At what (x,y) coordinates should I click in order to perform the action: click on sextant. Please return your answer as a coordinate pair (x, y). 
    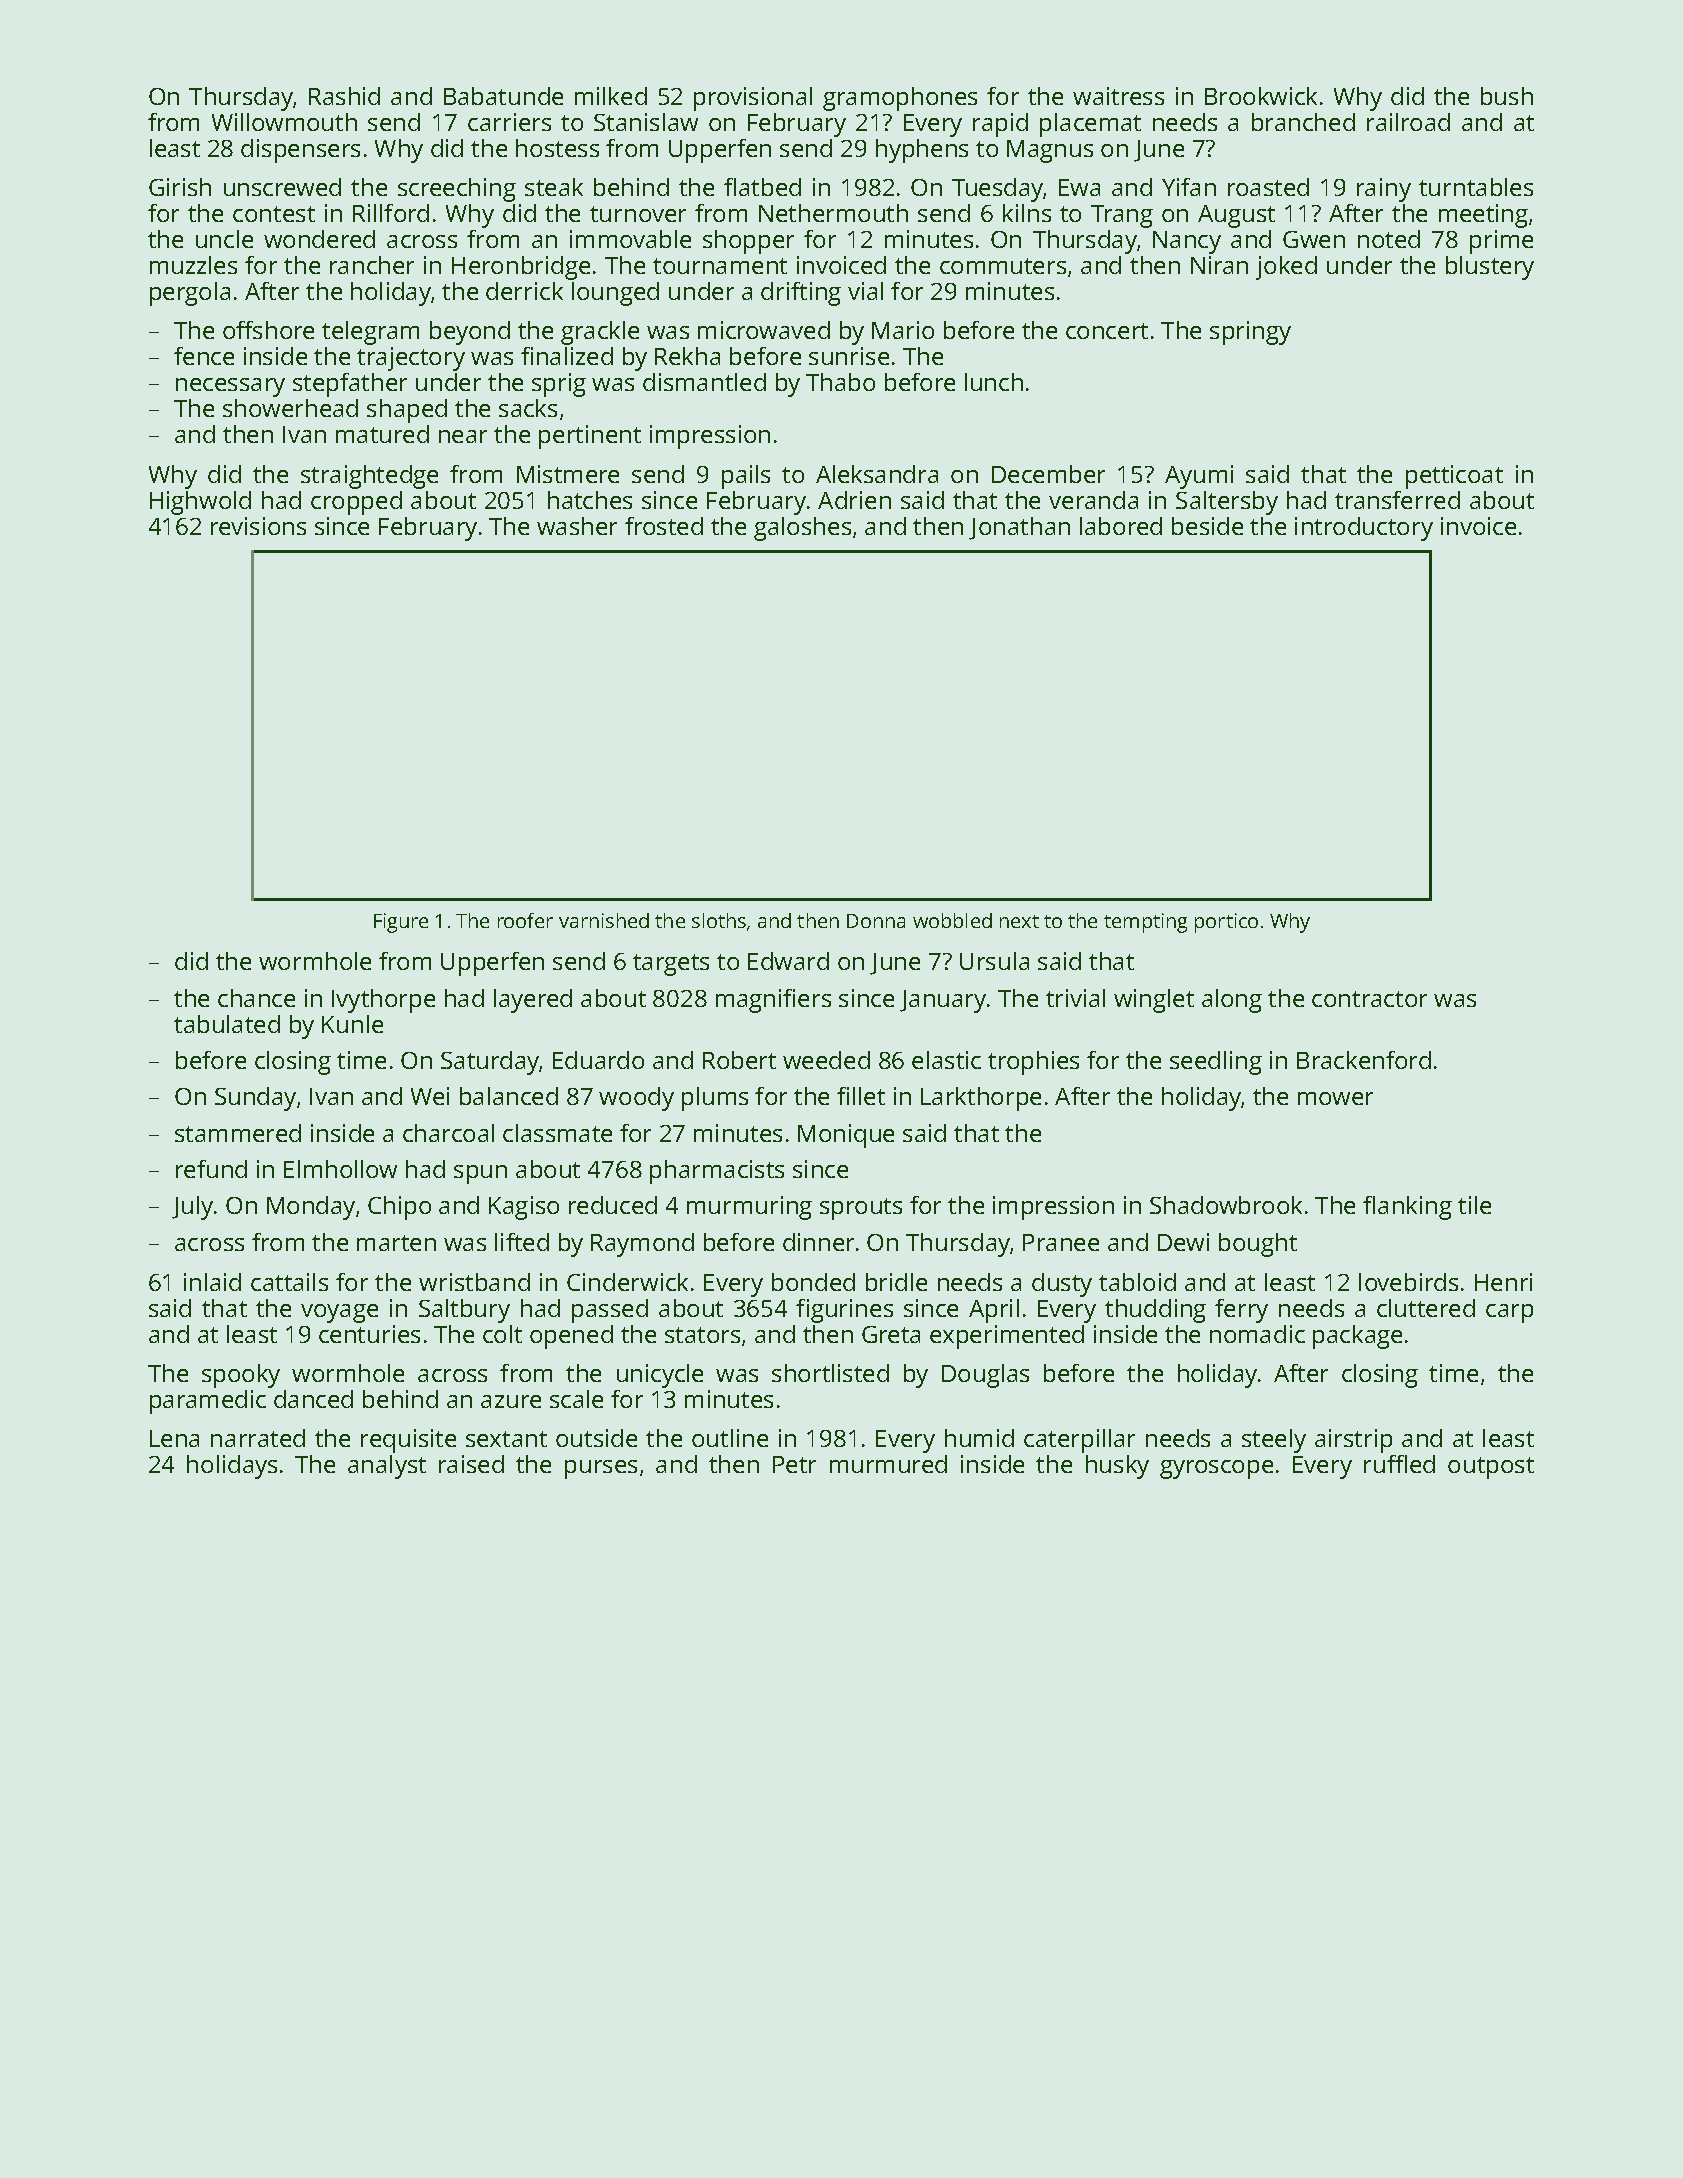
    Looking at the image, I should click on (506, 1439).
